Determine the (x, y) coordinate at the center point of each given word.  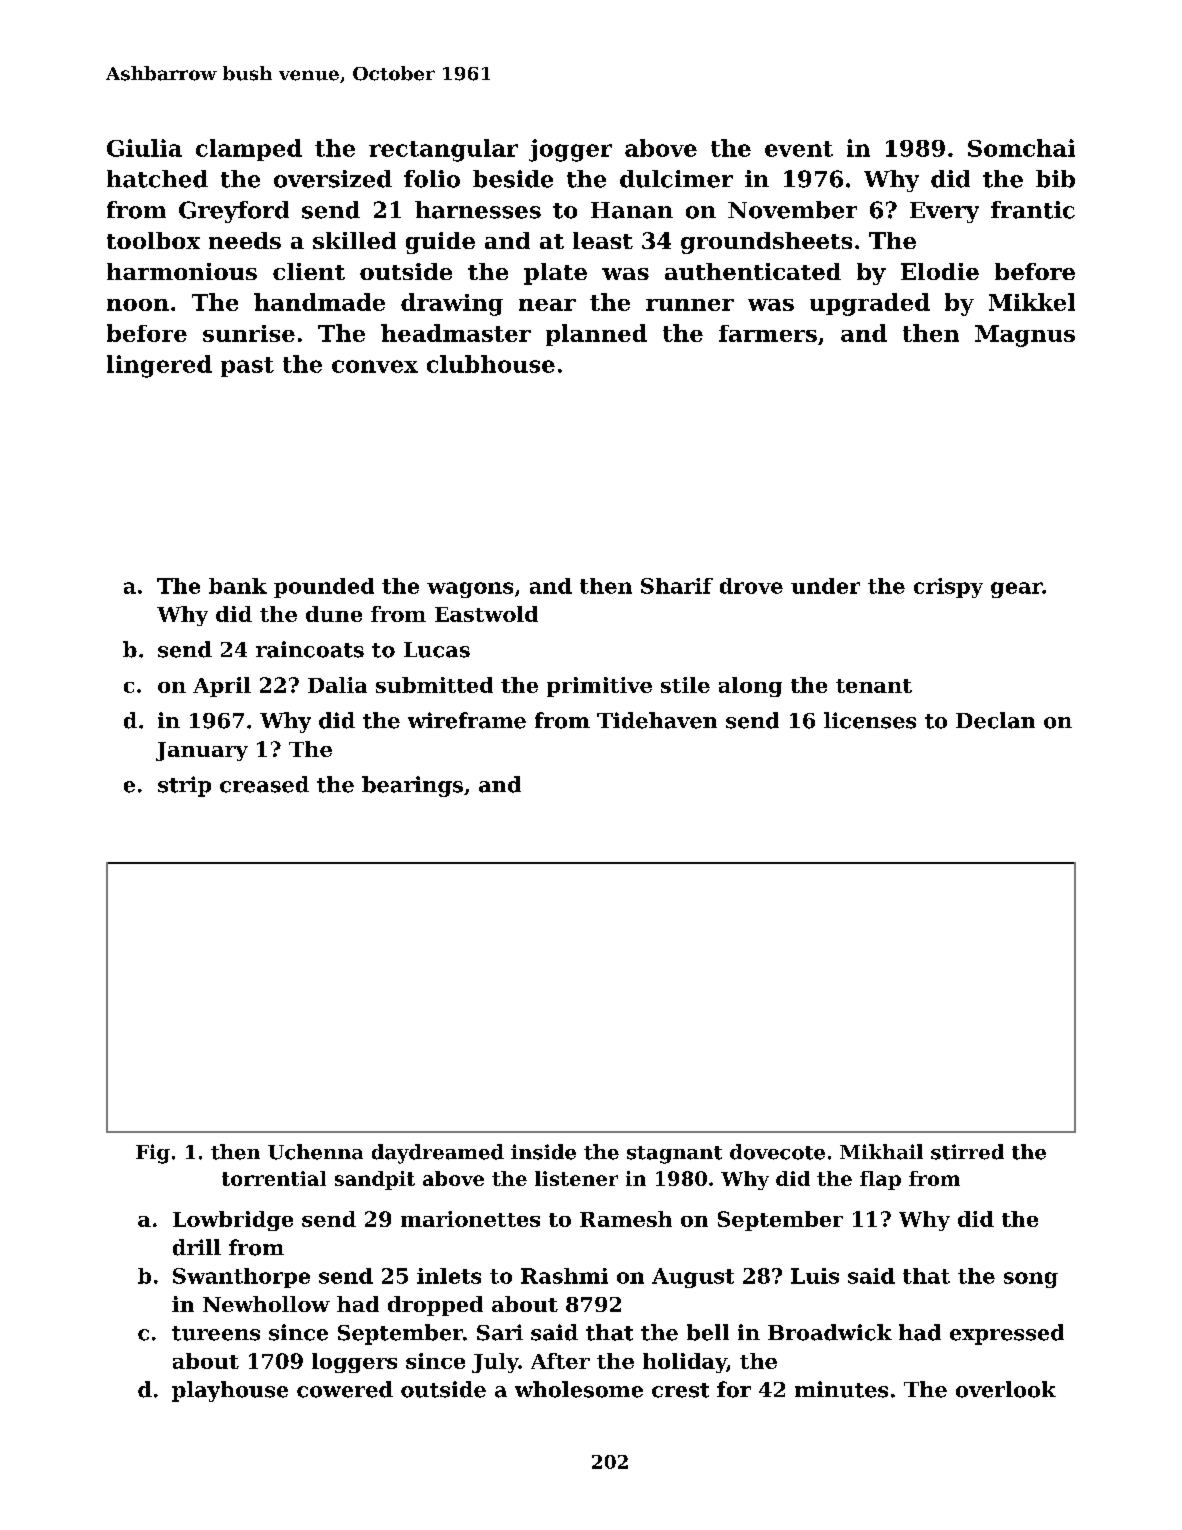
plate (555, 274)
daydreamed (438, 1154)
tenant (874, 686)
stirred (967, 1152)
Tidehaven (657, 720)
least (603, 240)
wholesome (579, 1389)
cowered (345, 1389)
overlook (1006, 1389)
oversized (333, 179)
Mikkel (1032, 302)
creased (264, 784)
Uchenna (315, 1152)
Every (944, 212)
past (247, 367)
